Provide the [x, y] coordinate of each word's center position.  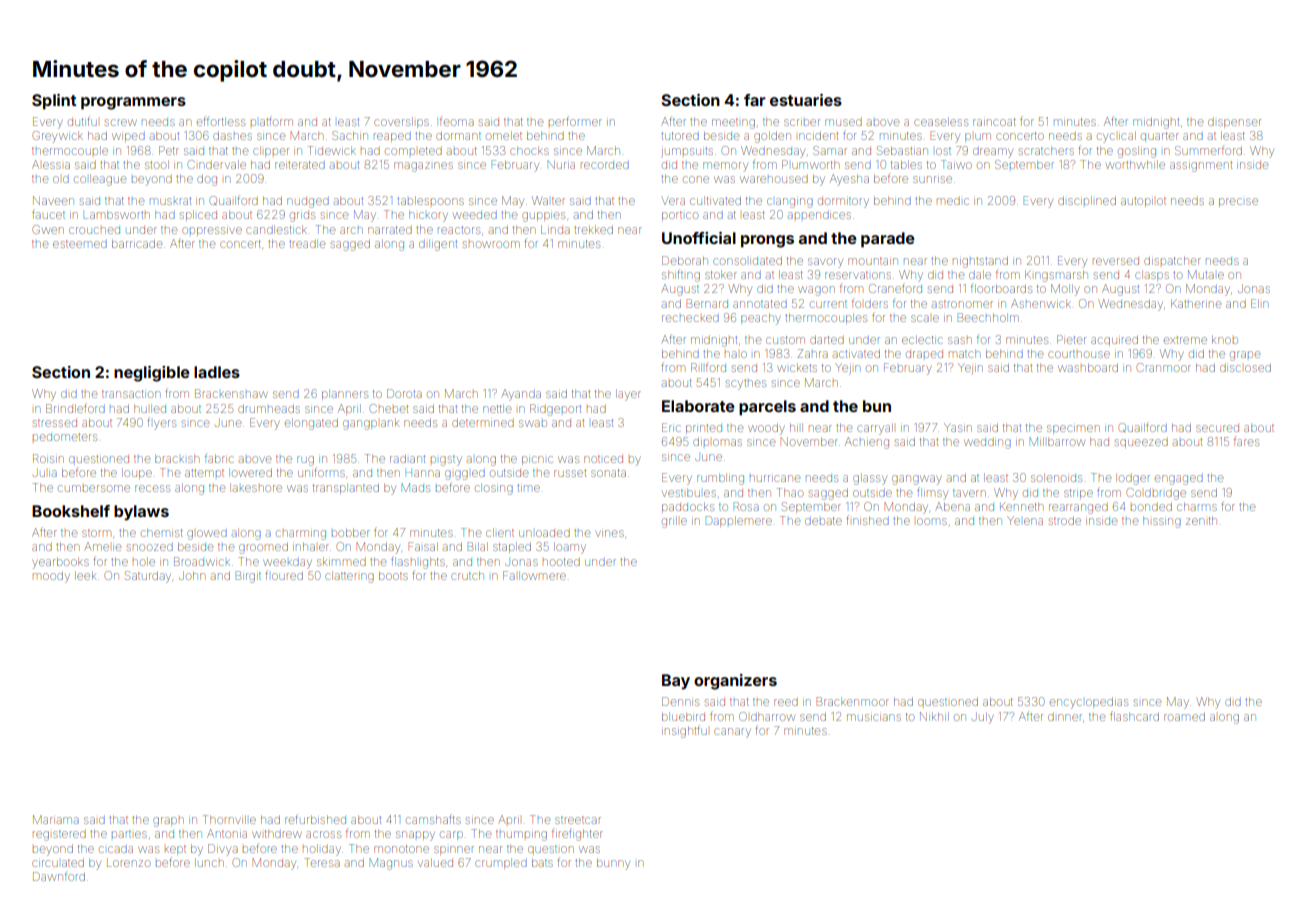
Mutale [1206, 274]
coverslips [401, 122]
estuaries [806, 100]
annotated [760, 304]
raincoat [994, 122]
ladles [217, 372]
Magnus [391, 864]
